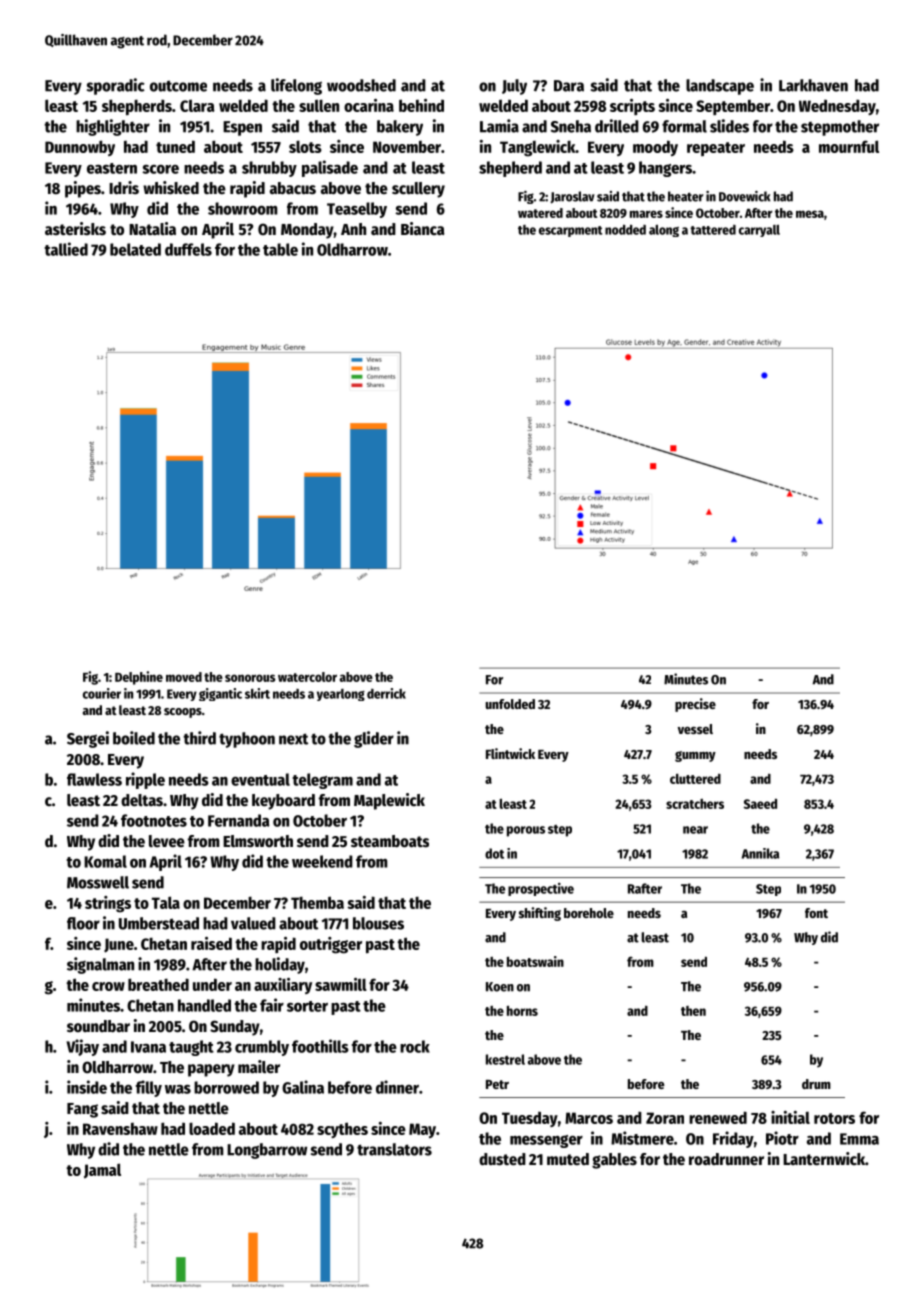 Image resolution: width=924 pixels, height=1308 pixels. What do you see at coordinates (374, 739) in the screenshot?
I see `glider` at bounding box center [374, 739].
